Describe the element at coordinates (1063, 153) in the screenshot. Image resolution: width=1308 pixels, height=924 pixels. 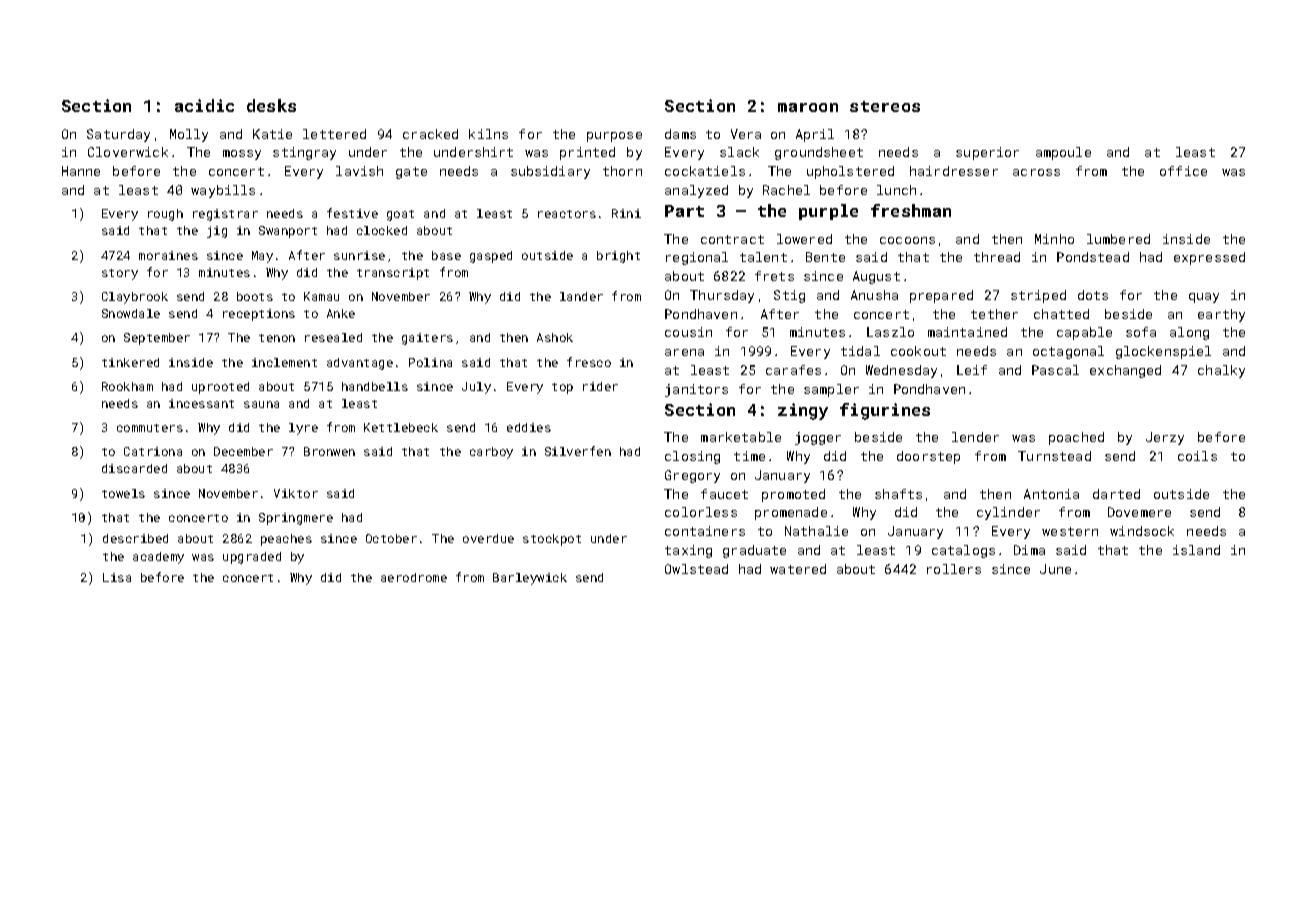
I see `ampoule` at that location.
